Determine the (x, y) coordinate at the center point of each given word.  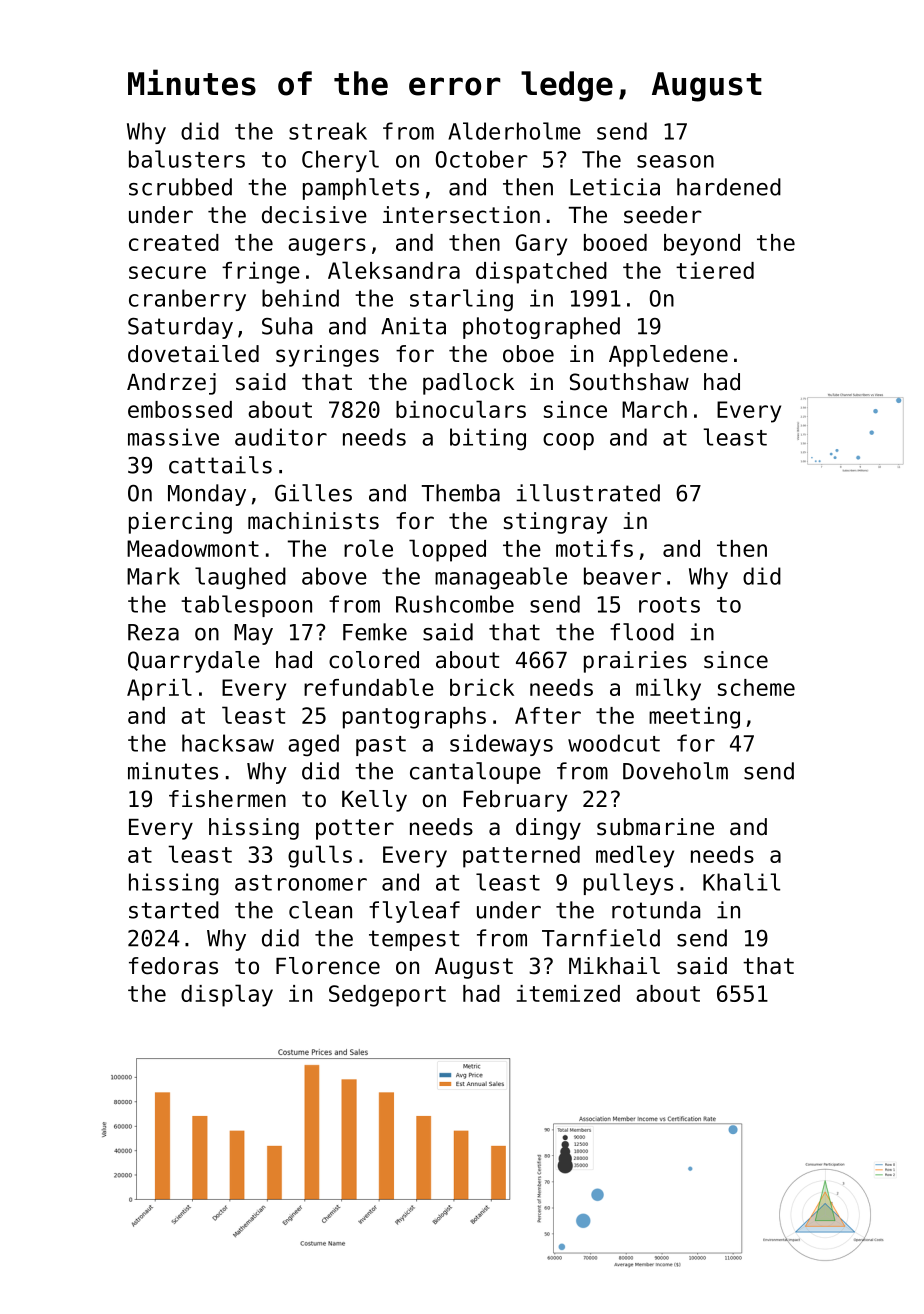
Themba (461, 493)
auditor (281, 437)
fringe (261, 273)
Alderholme (514, 131)
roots (669, 605)
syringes (327, 356)
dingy (548, 829)
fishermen (227, 799)
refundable (369, 687)
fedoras (173, 966)
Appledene (668, 356)
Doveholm (675, 771)
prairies (635, 662)
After (548, 715)
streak (328, 131)
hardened (729, 187)
